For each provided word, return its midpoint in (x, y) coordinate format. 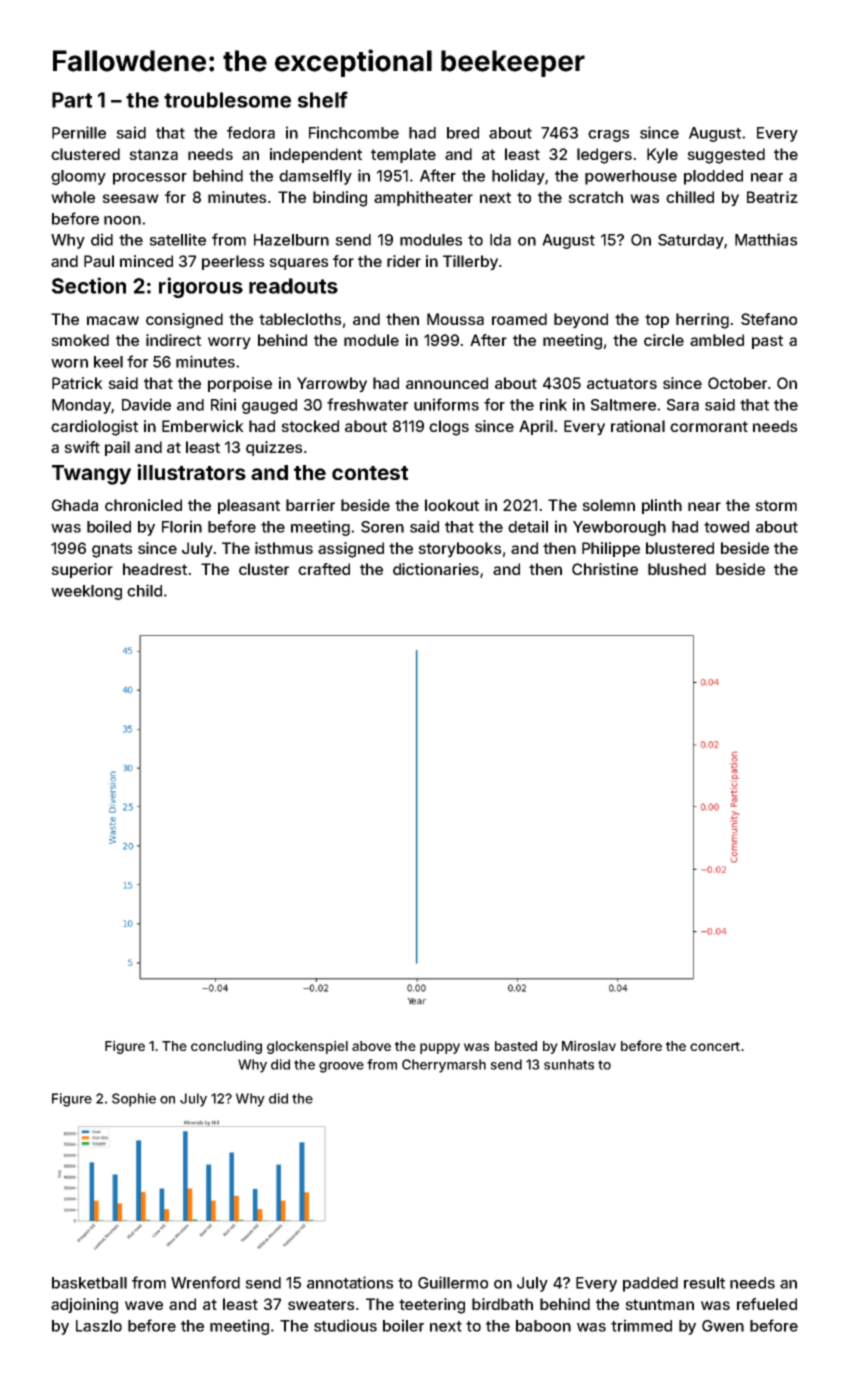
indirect (173, 340)
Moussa (455, 319)
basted (516, 1046)
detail (528, 526)
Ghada (75, 505)
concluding (226, 1047)
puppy (440, 1048)
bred (463, 133)
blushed (677, 569)
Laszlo (99, 1326)
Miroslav (589, 1045)
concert (715, 1046)
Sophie (134, 1100)
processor (150, 179)
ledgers (604, 156)
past (767, 342)
